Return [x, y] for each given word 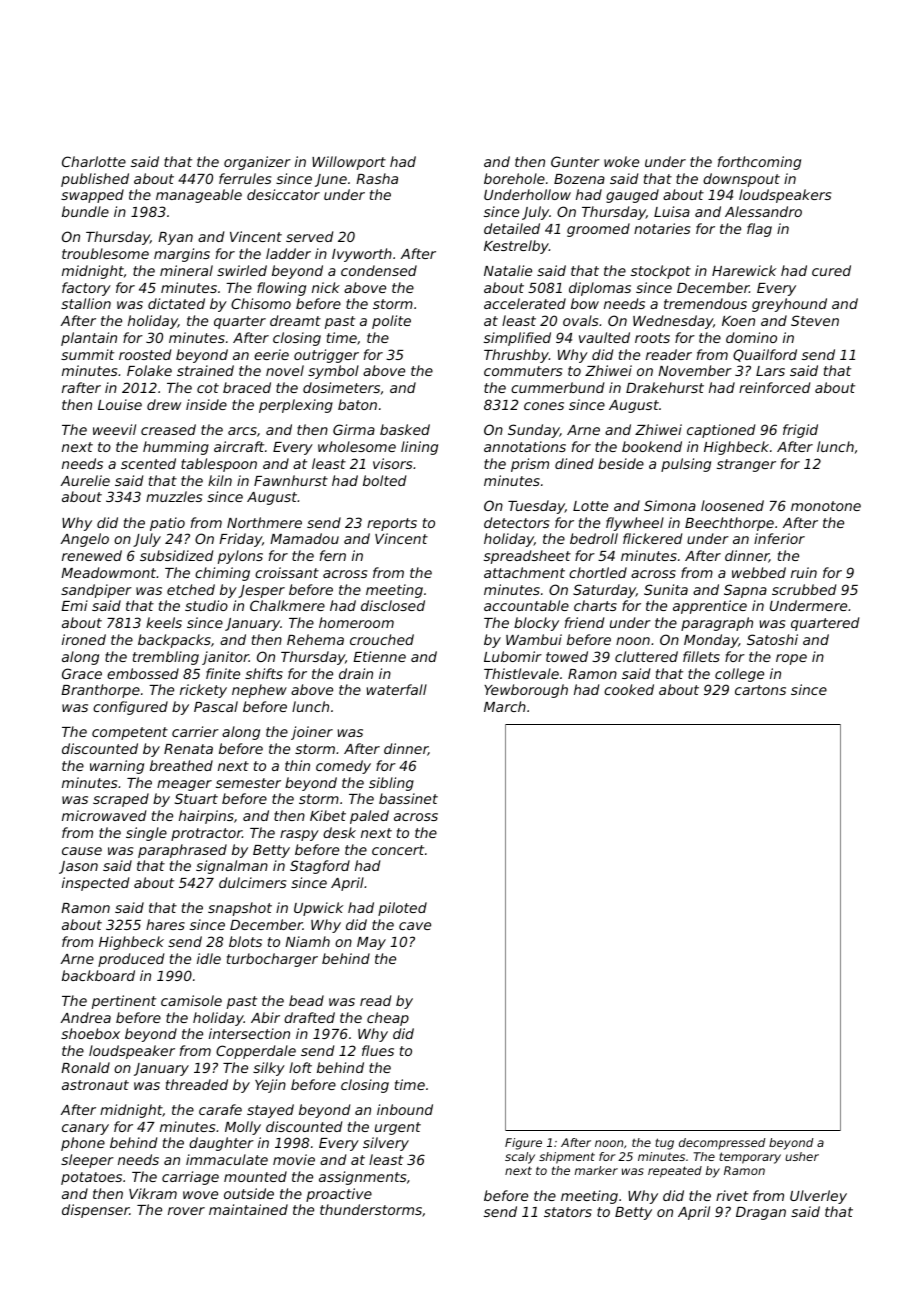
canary [85, 1129]
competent [130, 733]
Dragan [761, 1213]
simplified [517, 339]
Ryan [175, 238]
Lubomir [513, 656]
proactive [339, 1195]
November [695, 370]
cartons [760, 690]
